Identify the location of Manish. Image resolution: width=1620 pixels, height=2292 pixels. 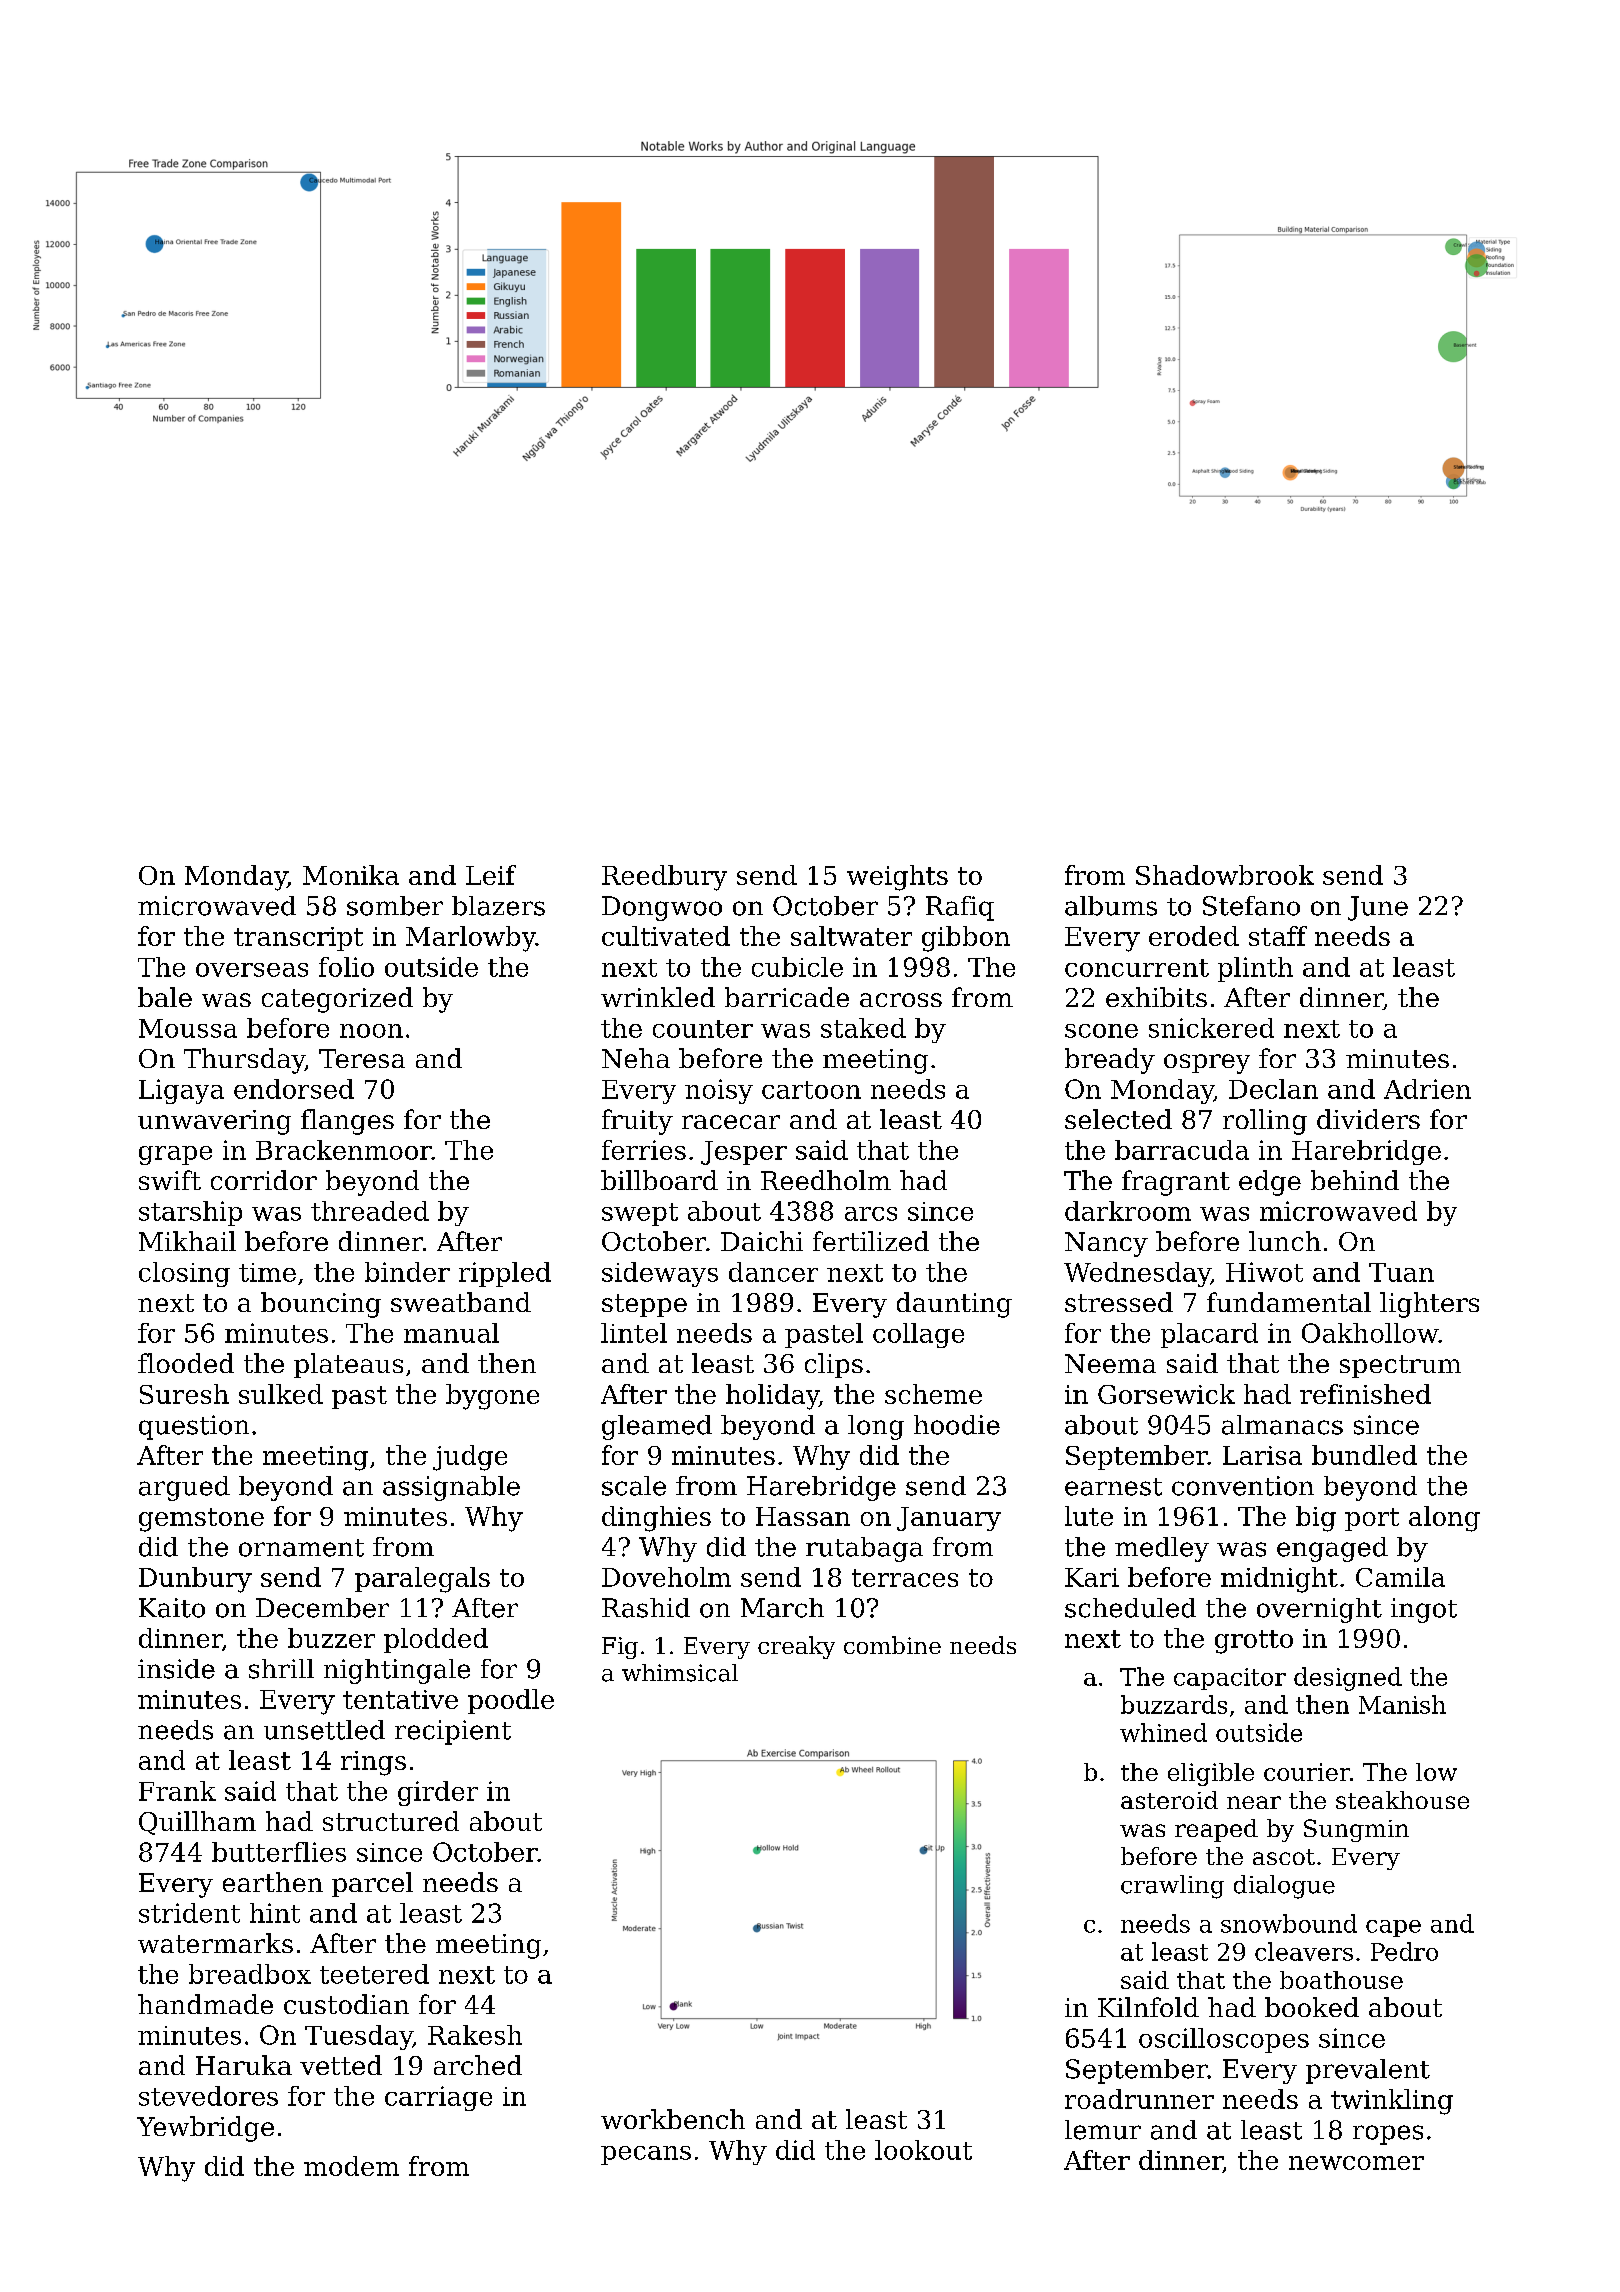
(1402, 1704).
